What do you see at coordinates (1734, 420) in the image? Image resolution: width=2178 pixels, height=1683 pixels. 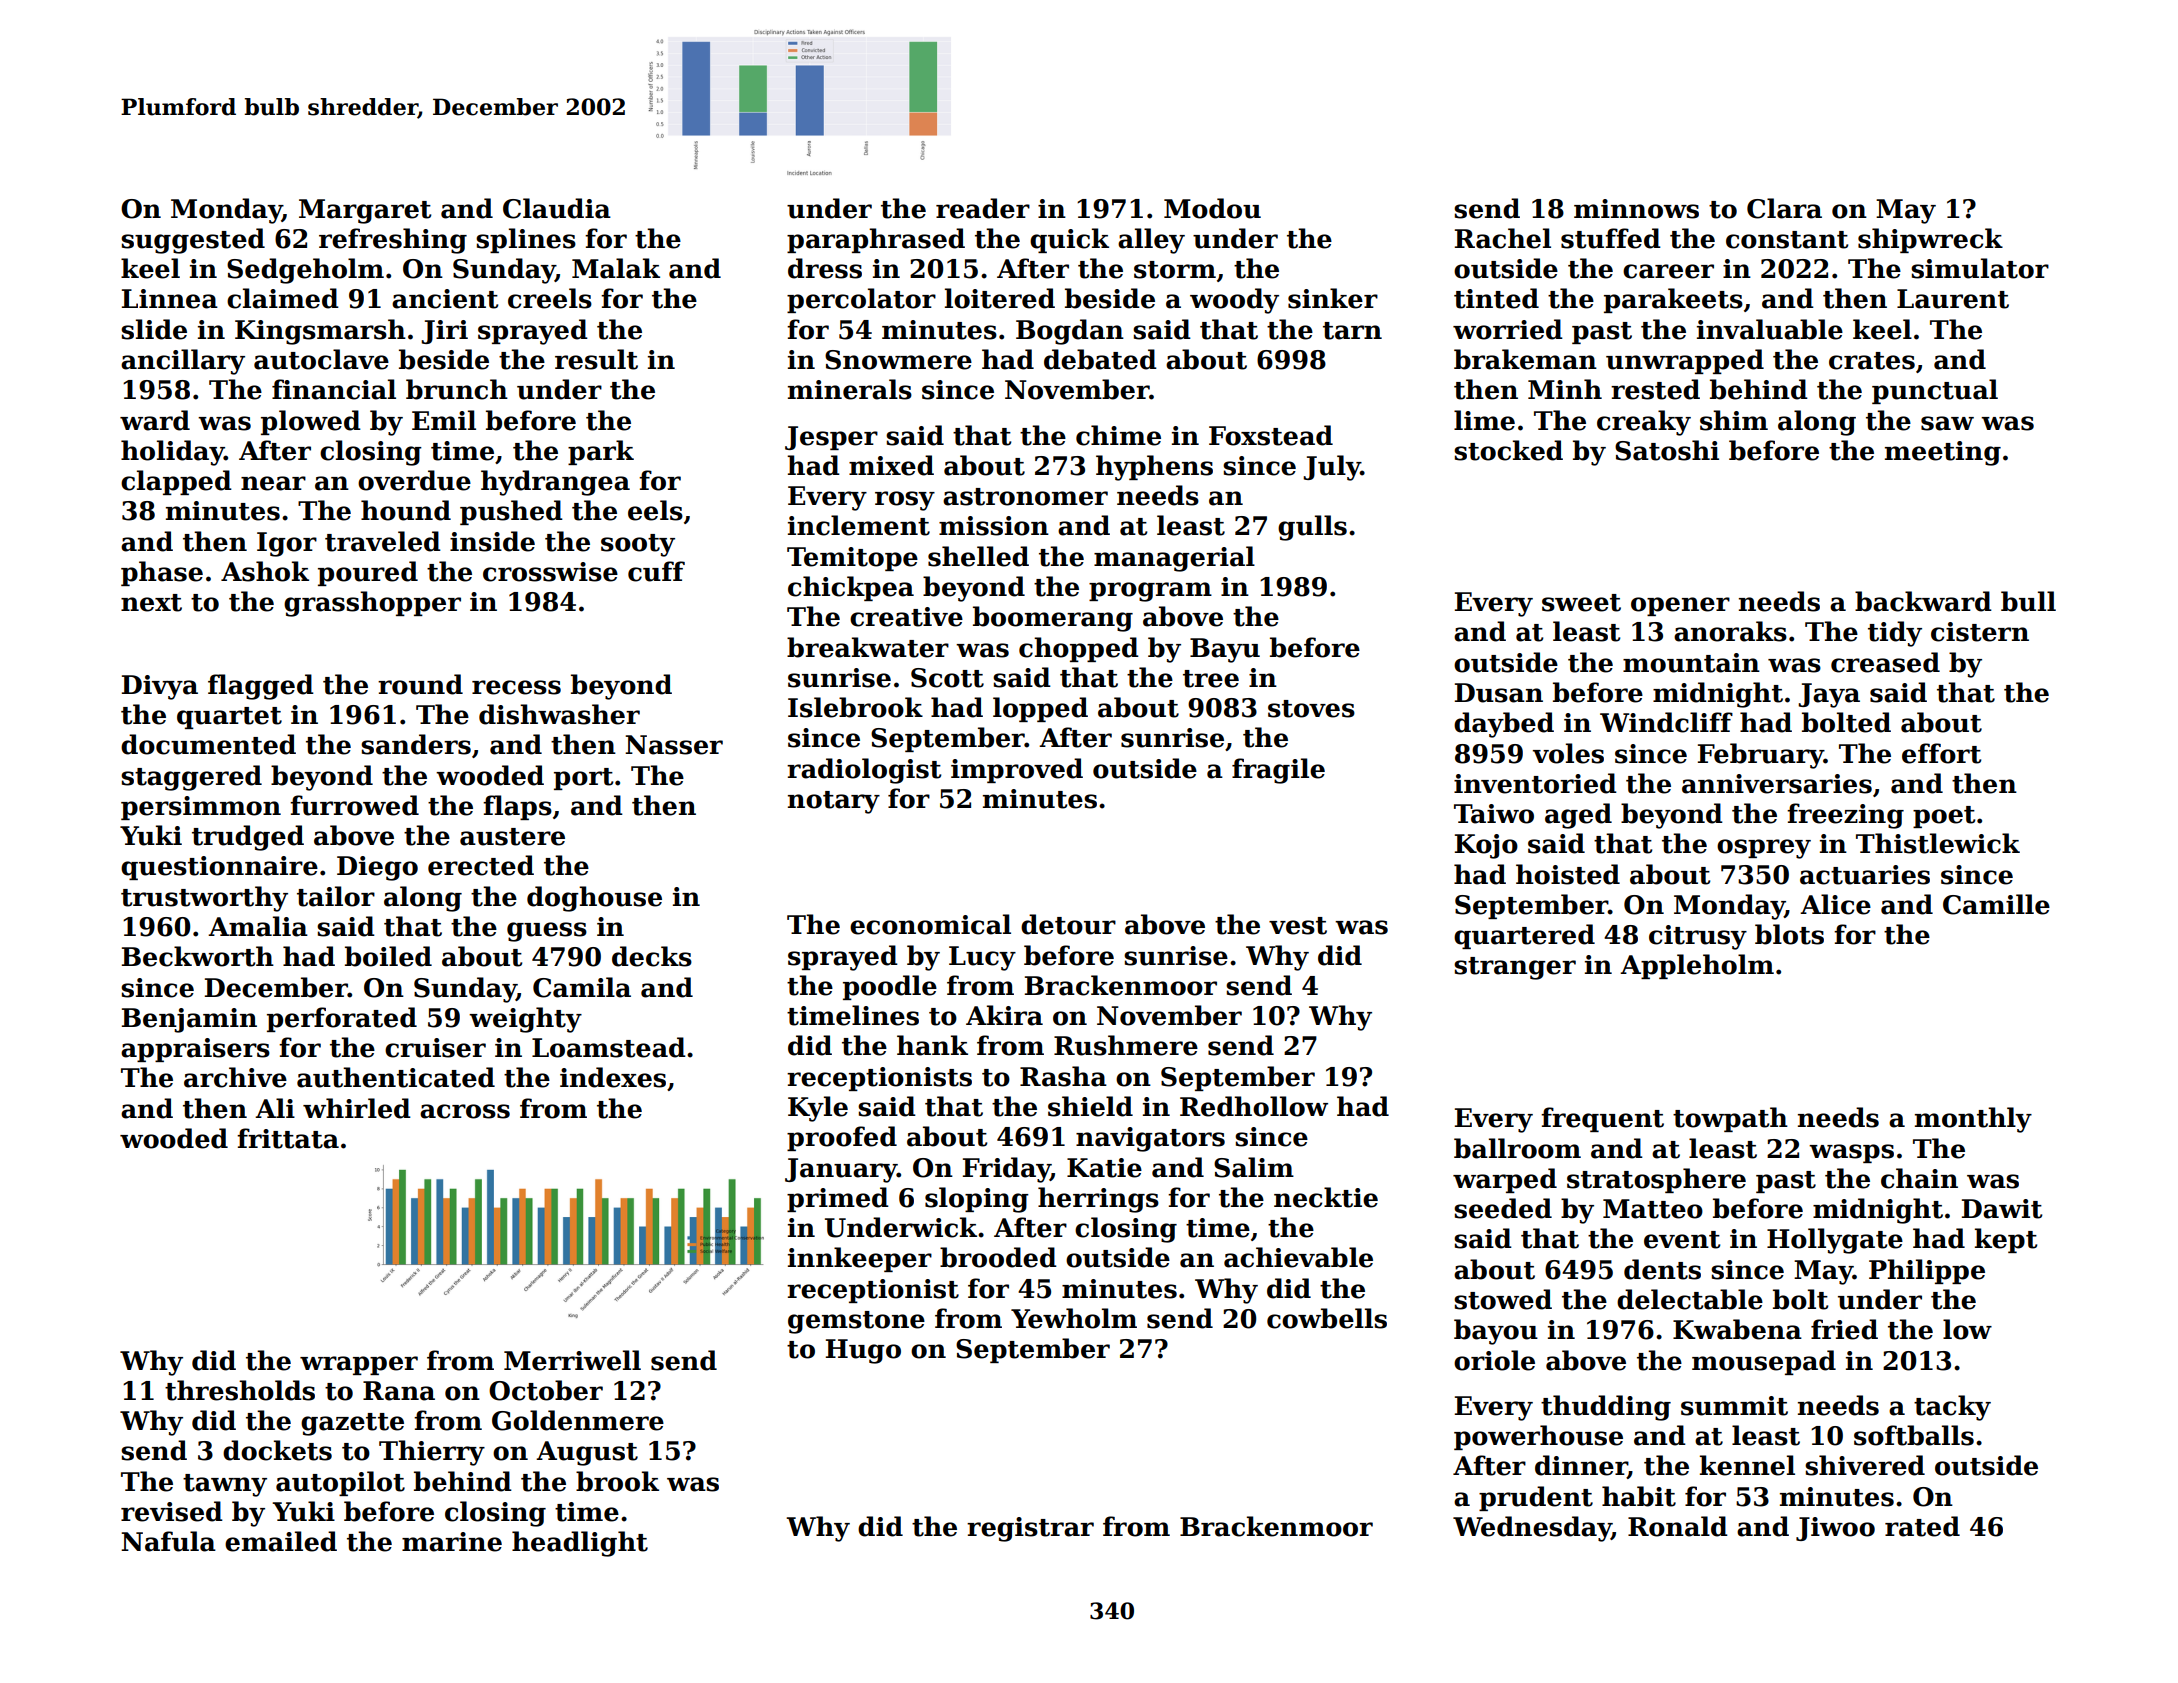 I see `shim` at bounding box center [1734, 420].
